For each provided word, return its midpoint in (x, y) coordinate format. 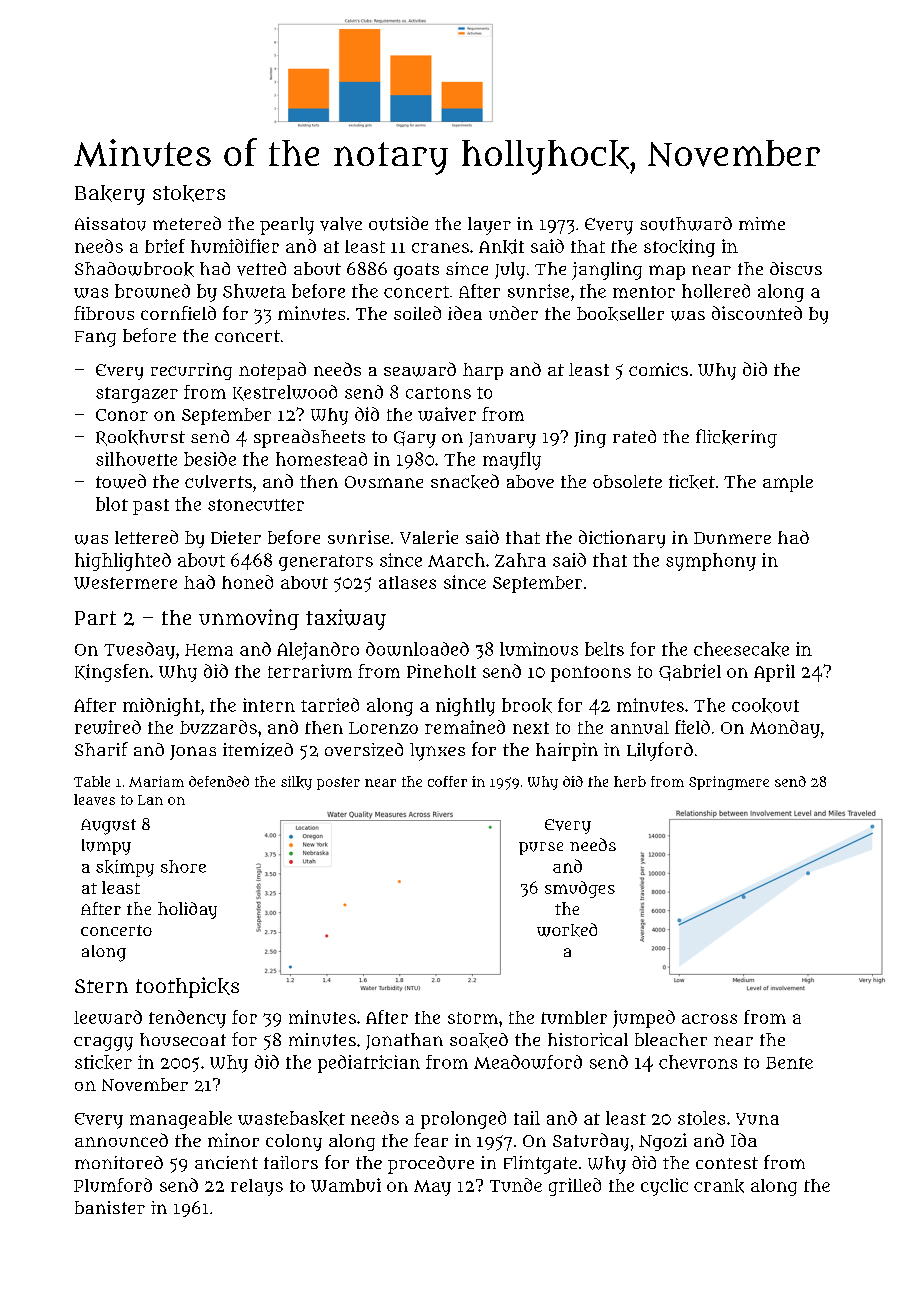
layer (489, 226)
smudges (580, 889)
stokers (189, 193)
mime (762, 223)
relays (257, 1187)
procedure (431, 1165)
